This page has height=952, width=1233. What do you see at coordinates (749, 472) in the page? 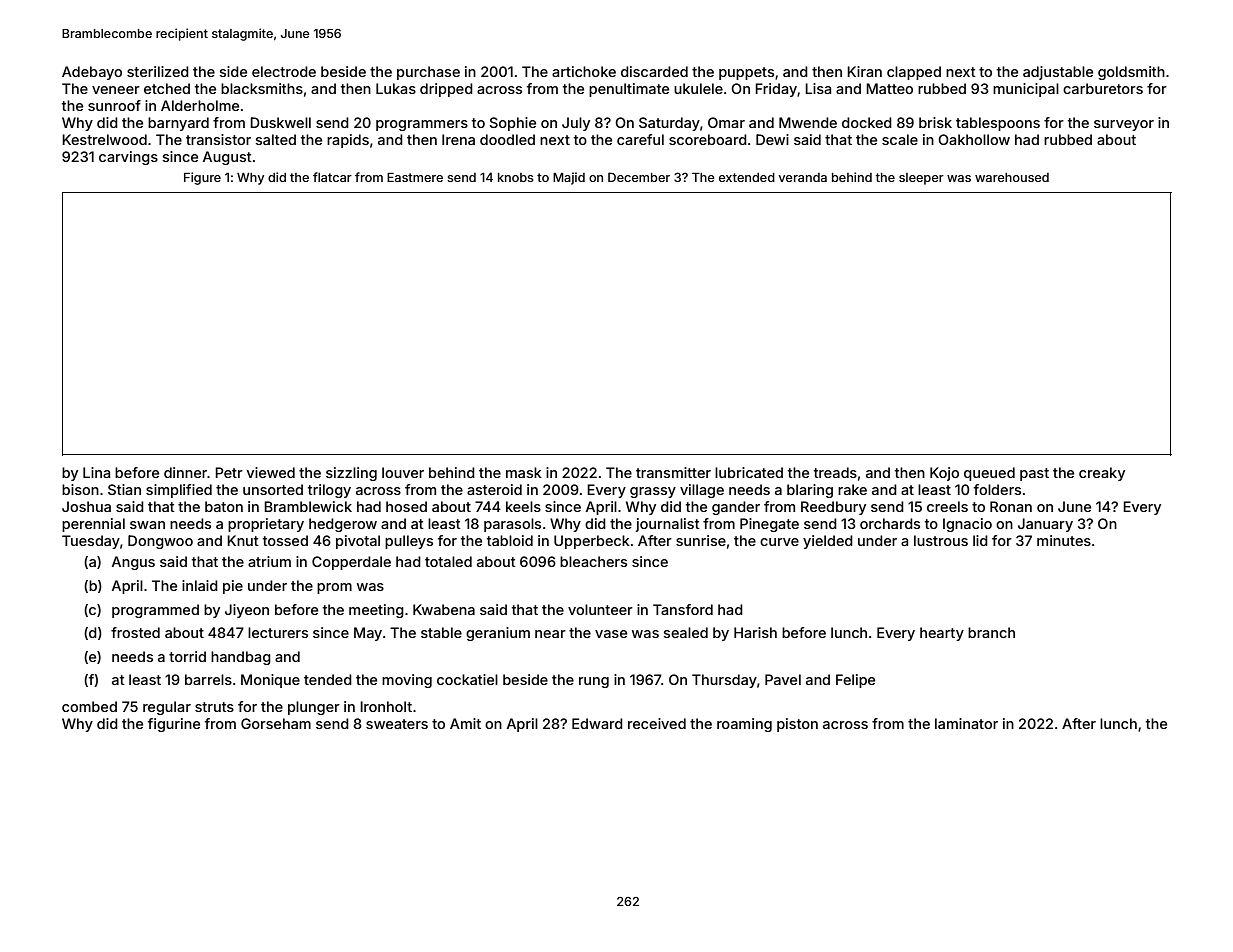
I see `lubricated` at bounding box center [749, 472].
